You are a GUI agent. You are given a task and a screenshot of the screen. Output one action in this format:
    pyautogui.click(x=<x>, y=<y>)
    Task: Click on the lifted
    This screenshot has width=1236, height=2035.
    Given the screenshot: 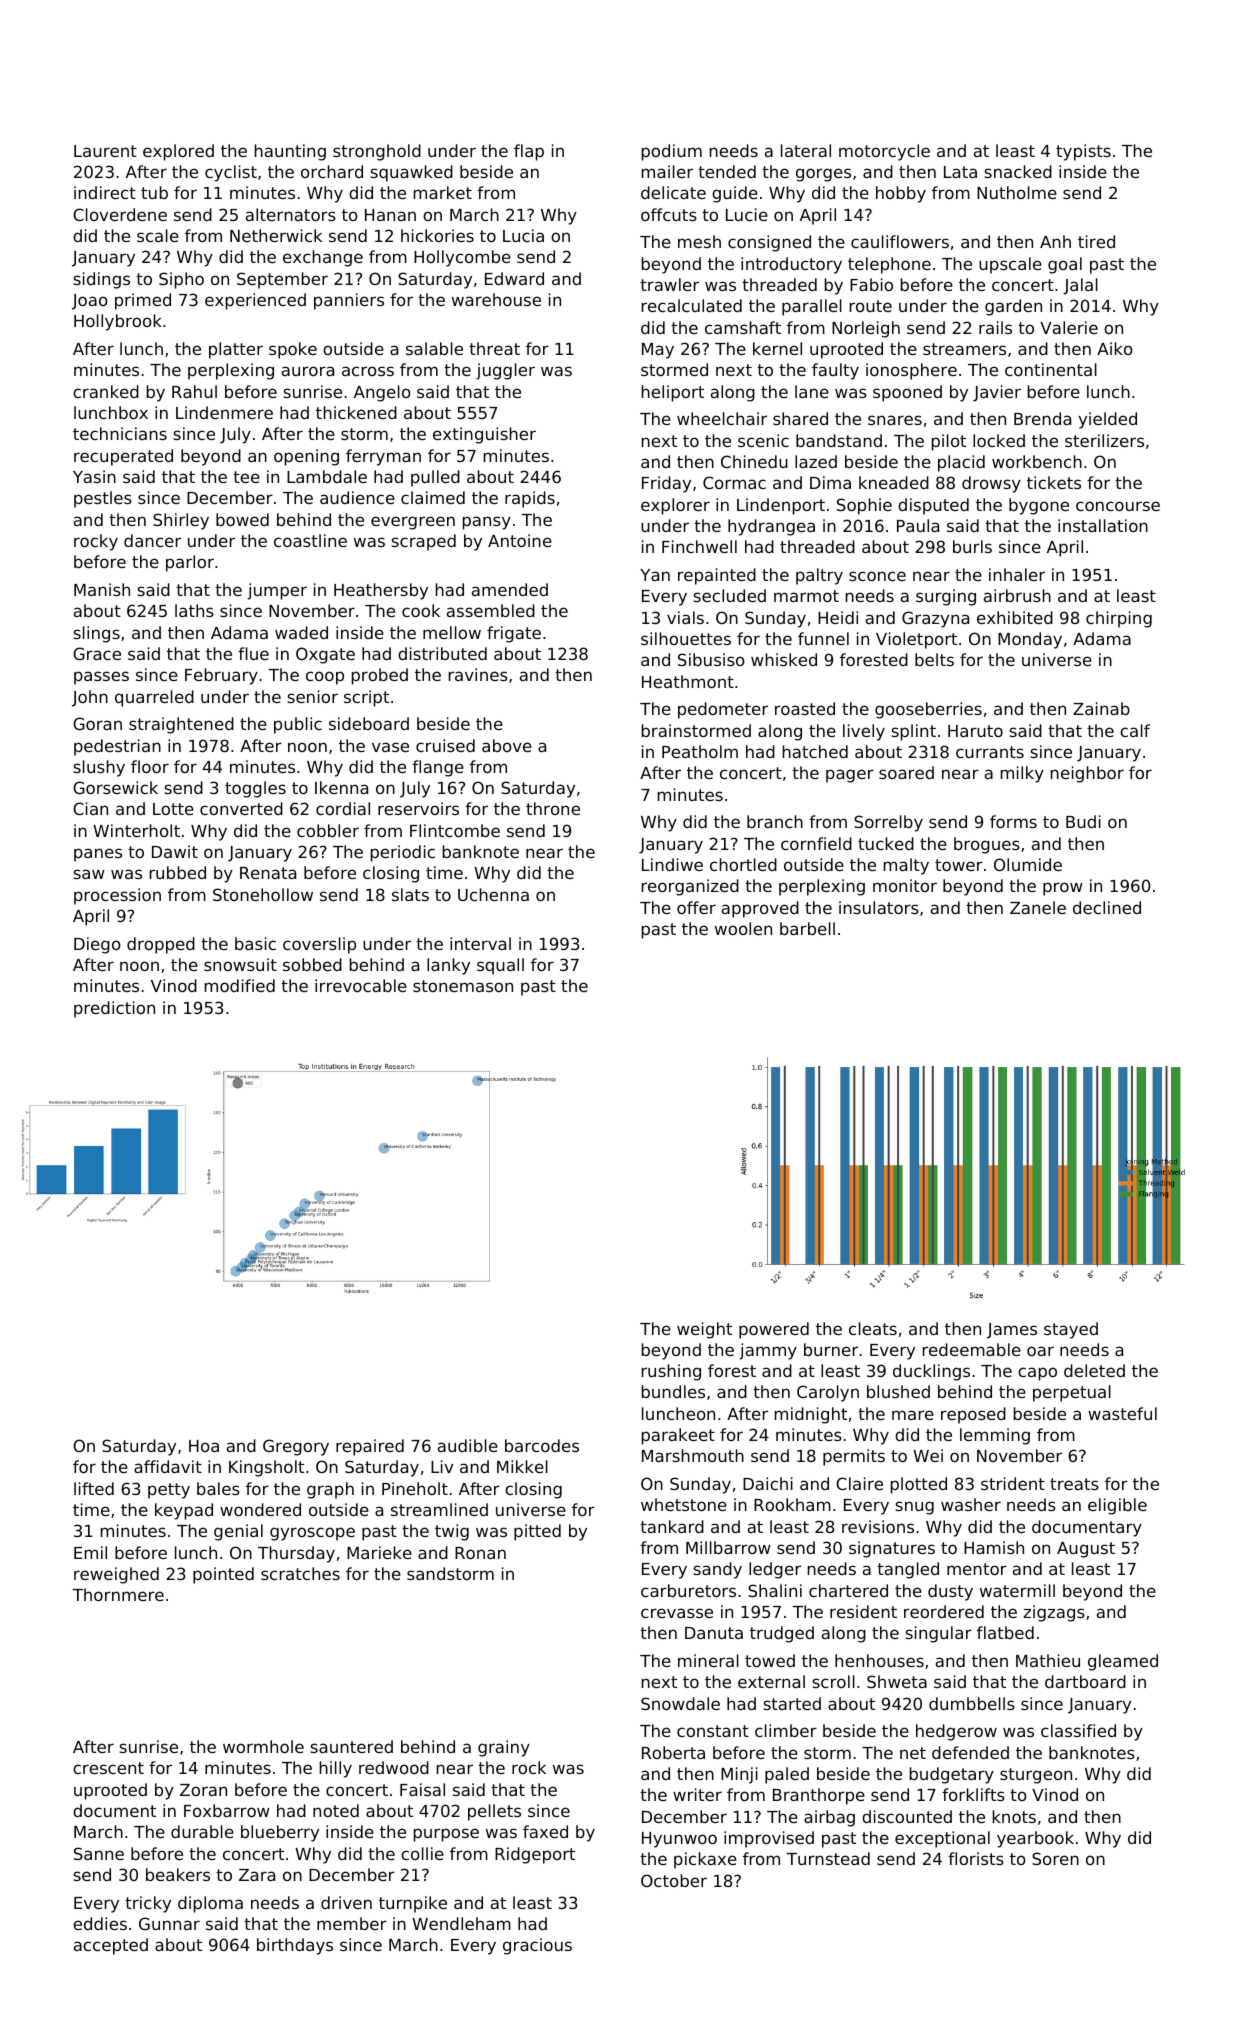 What is the action you would take?
    pyautogui.click(x=94, y=1488)
